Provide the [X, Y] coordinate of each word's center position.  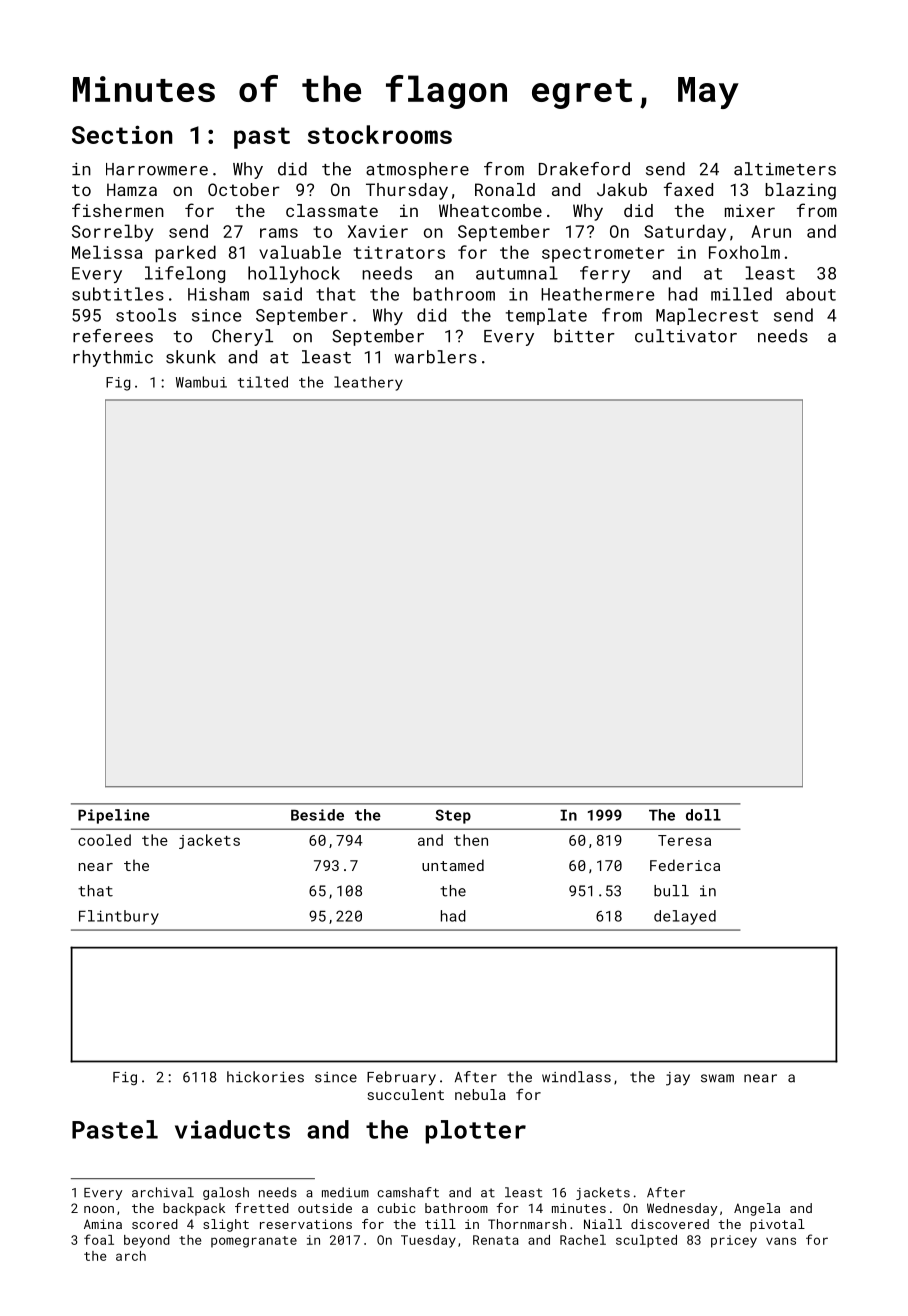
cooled [104, 840]
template [546, 316]
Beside [317, 815]
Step [453, 816]
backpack [194, 1209]
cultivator [686, 336]
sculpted [646, 1241]
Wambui [201, 382]
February [401, 1078]
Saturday [685, 233]
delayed [685, 917]
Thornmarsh [527, 1224]
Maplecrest [707, 316]
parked [185, 254]
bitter [584, 336]
